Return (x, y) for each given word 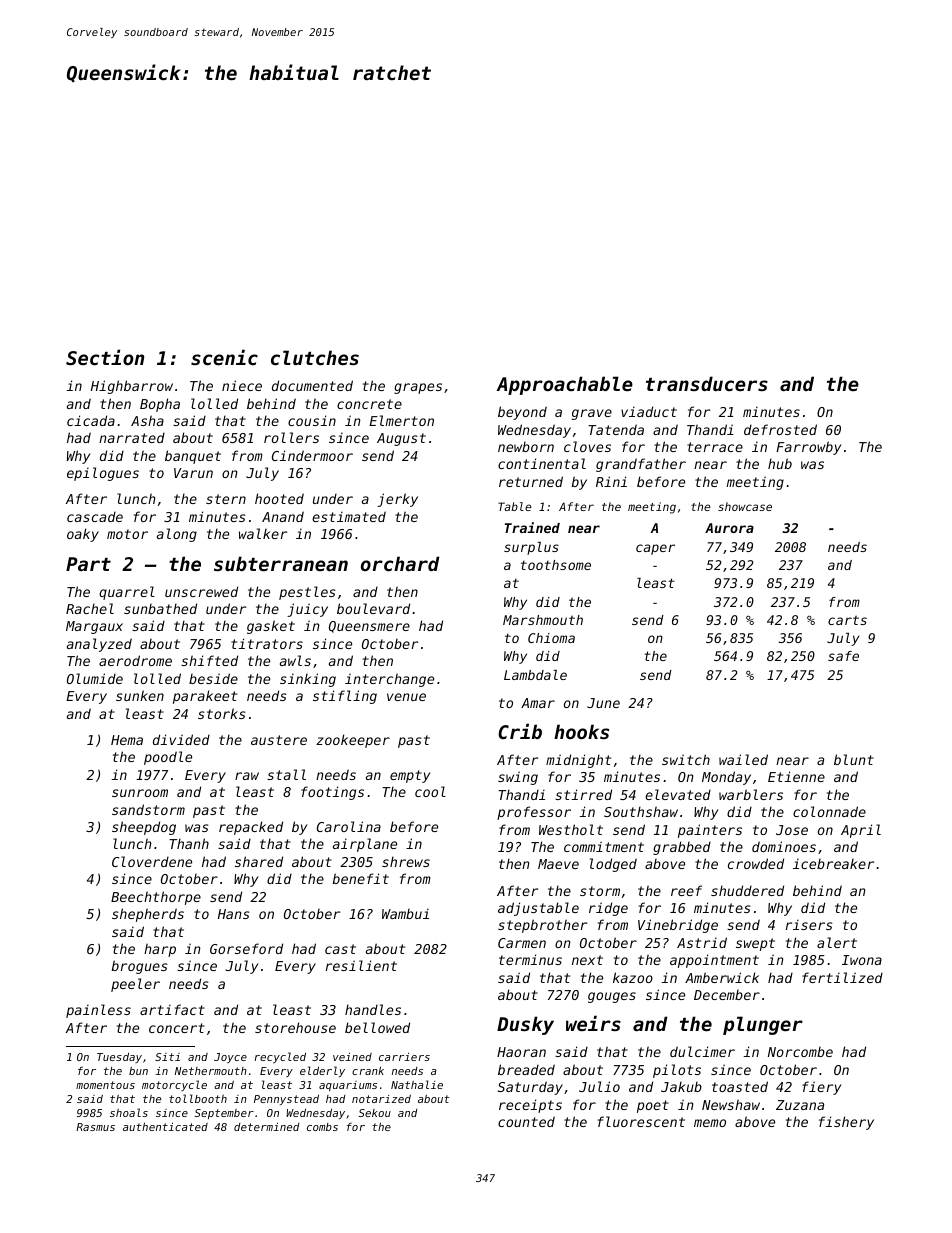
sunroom (140, 793)
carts (847, 620)
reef (686, 890)
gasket (271, 627)
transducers (707, 383)
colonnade (829, 811)
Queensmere (369, 627)
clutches (315, 357)
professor (534, 813)
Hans (234, 914)
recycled (280, 1057)
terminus (530, 959)
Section (105, 357)
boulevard (373, 608)
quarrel (127, 593)
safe (843, 656)
